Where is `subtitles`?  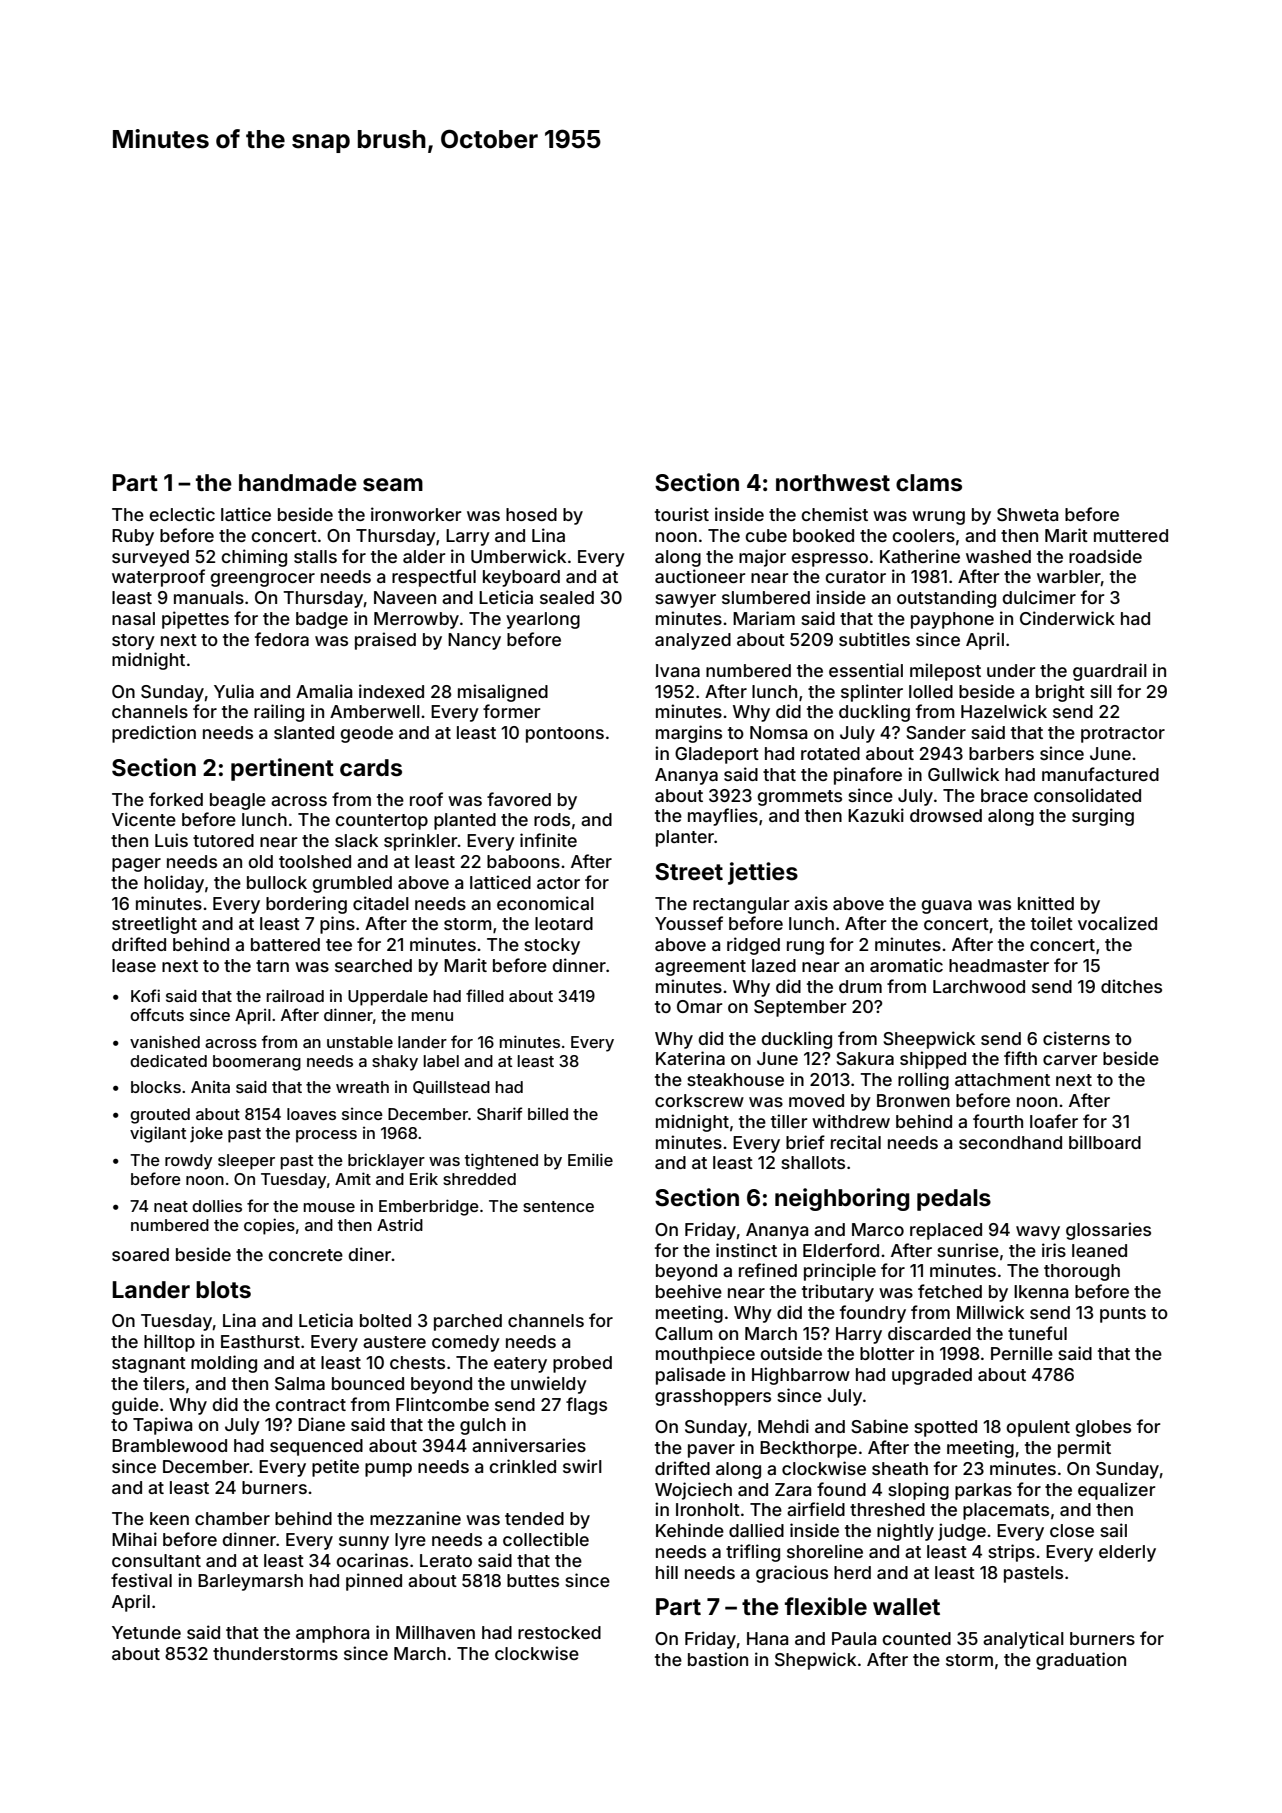
subtitles is located at coordinates (874, 639).
